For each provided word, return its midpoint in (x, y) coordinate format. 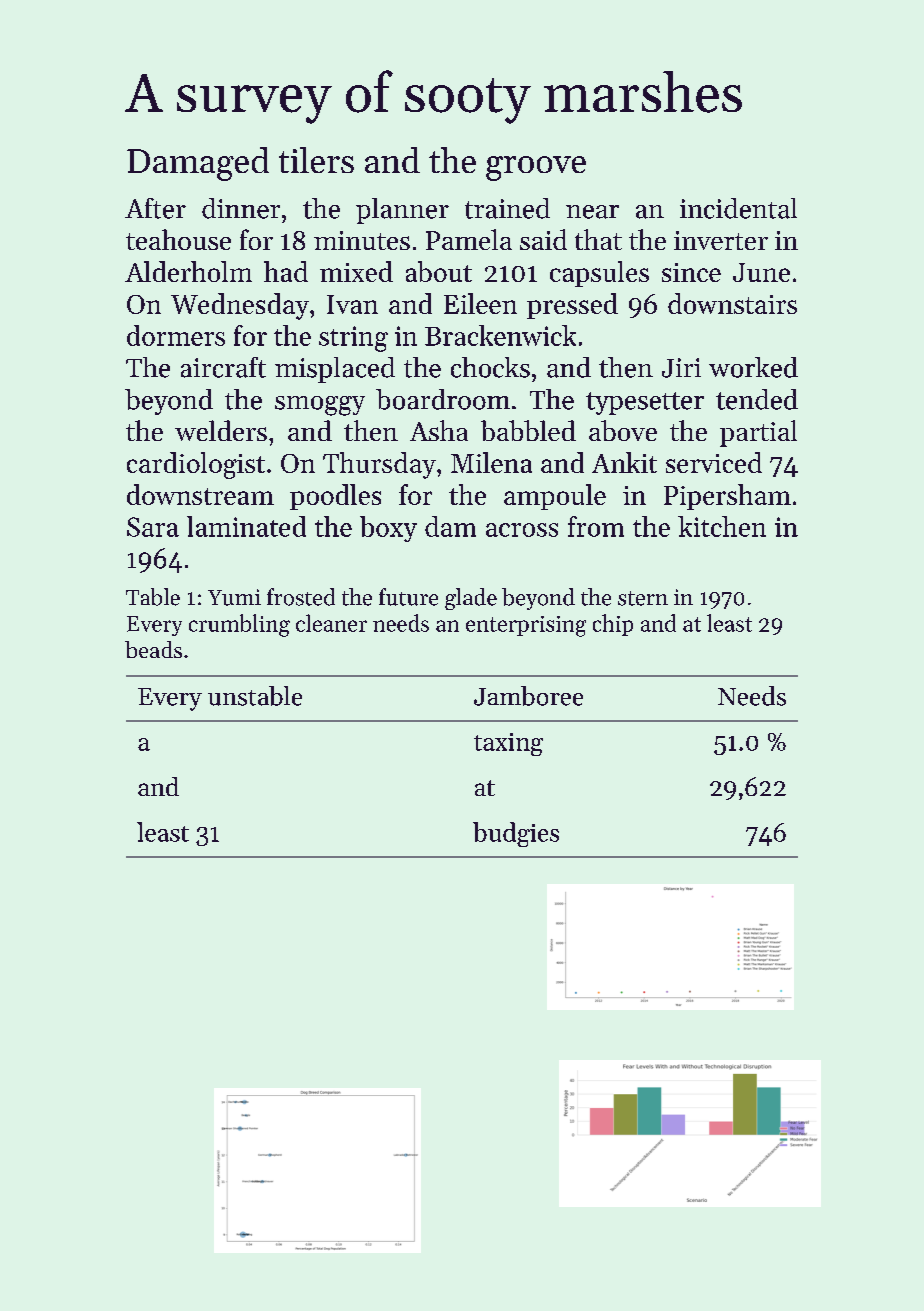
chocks (490, 367)
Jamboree (528, 696)
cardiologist (196, 465)
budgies (516, 834)
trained (507, 208)
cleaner (331, 623)
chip (613, 625)
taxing (508, 744)
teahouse (178, 239)
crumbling (239, 625)
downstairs (732, 303)
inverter (721, 240)
